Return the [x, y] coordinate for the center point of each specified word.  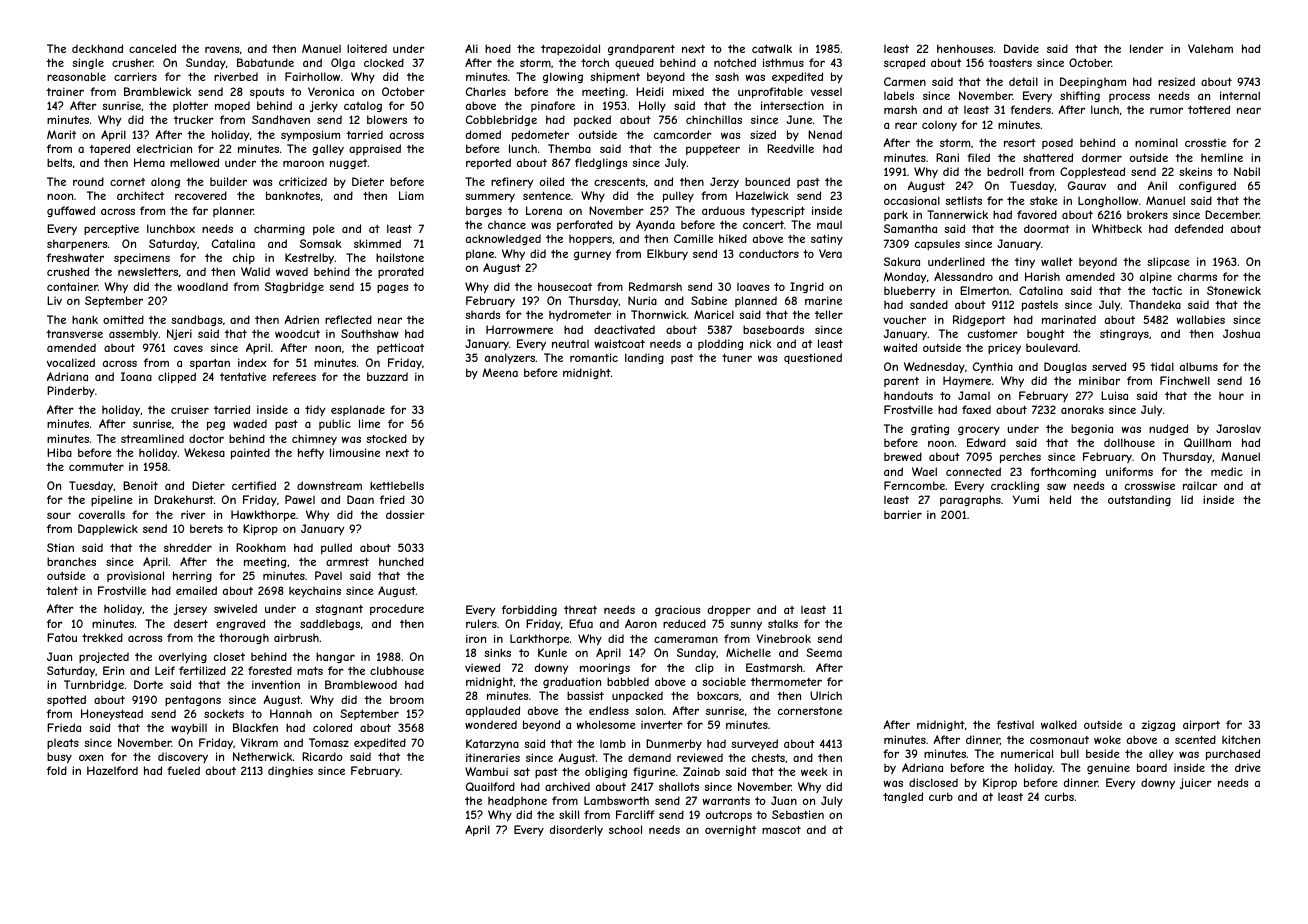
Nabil [1247, 171]
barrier [903, 514]
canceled [152, 48]
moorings [605, 668]
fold [57, 770]
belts [59, 162]
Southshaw [370, 333]
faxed [976, 409]
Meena [500, 372]
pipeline [112, 500]
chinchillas [714, 119]
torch [595, 62]
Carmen [905, 81]
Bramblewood [361, 684]
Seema [824, 652]
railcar [1200, 485]
